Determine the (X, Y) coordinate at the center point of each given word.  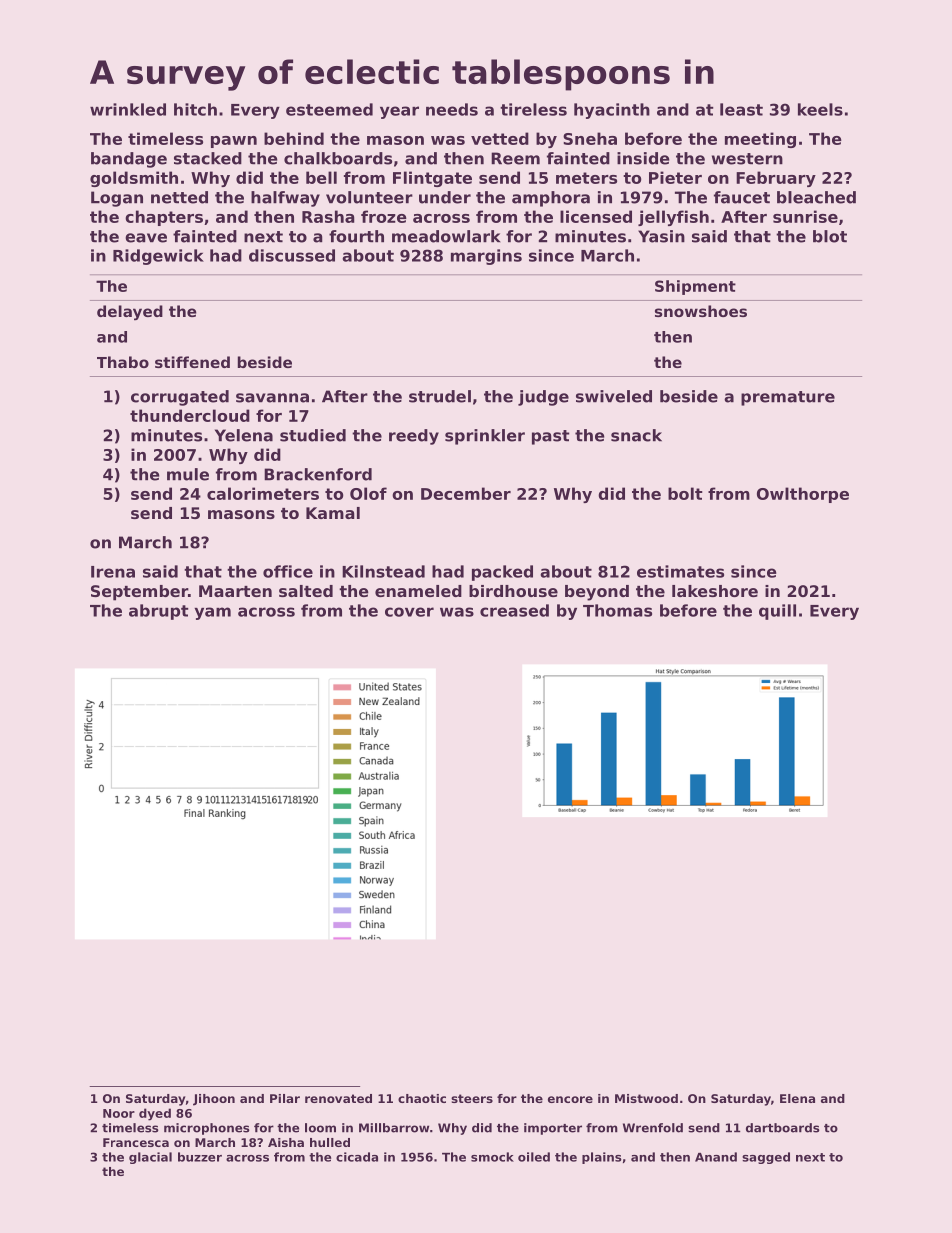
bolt (685, 493)
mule (188, 474)
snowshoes (701, 311)
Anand (716, 1157)
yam (212, 613)
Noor (119, 1113)
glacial (150, 1158)
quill (777, 612)
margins (486, 257)
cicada (357, 1157)
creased (514, 610)
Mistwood (646, 1098)
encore (570, 1099)
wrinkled (128, 109)
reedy (414, 437)
